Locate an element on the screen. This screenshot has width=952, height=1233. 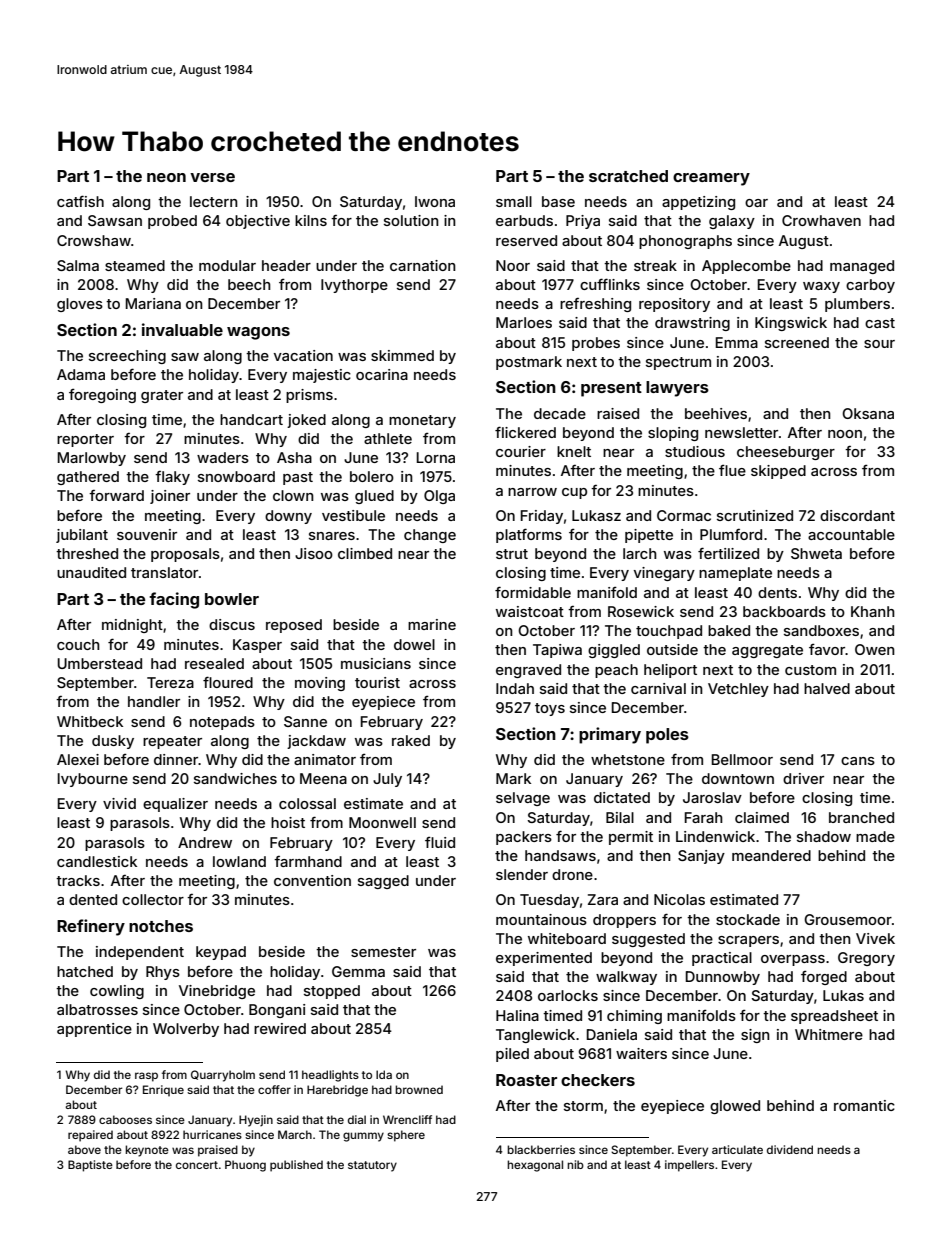
Priya is located at coordinates (583, 222).
